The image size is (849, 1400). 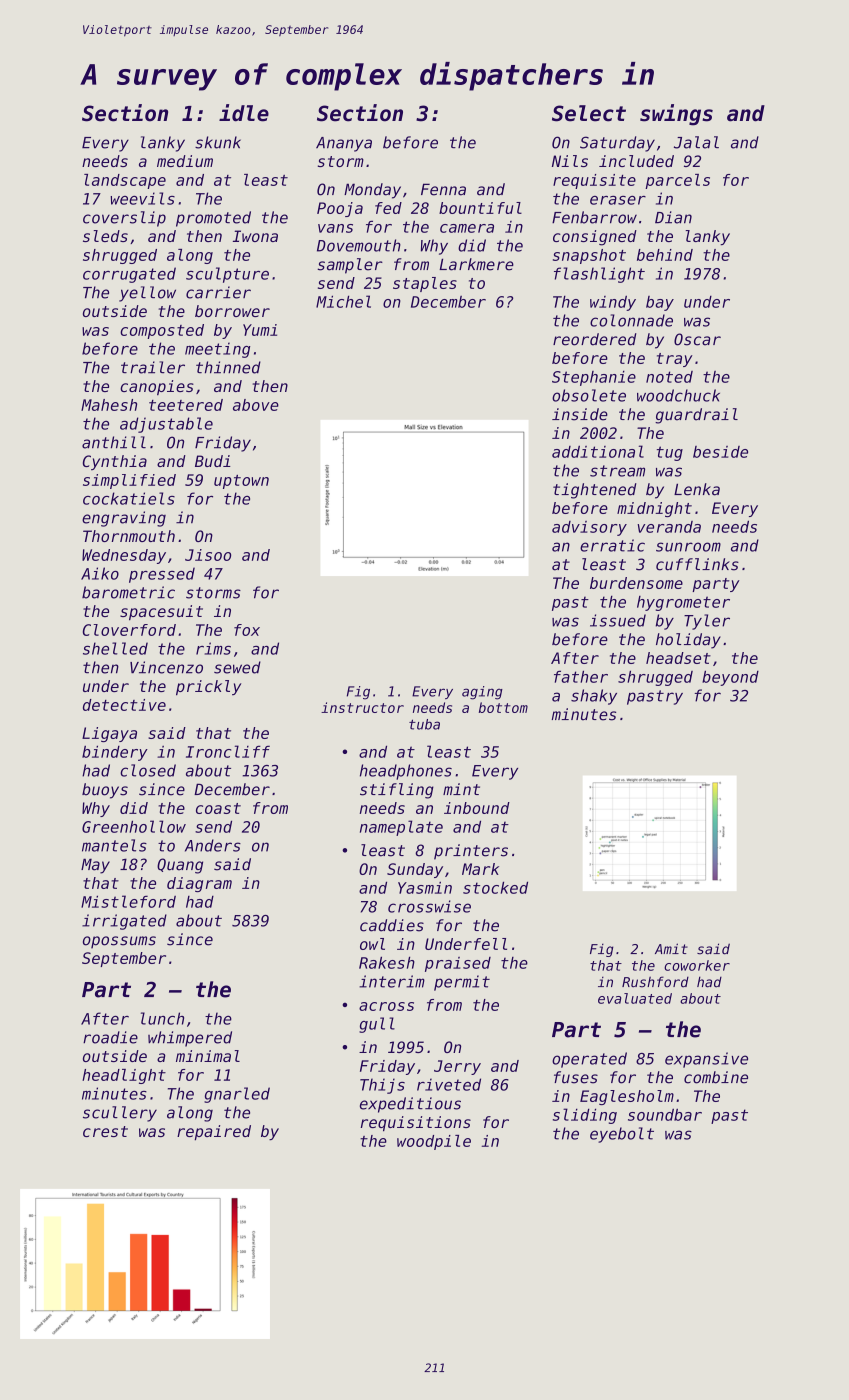 I want to click on eyebolt, so click(x=622, y=1135).
